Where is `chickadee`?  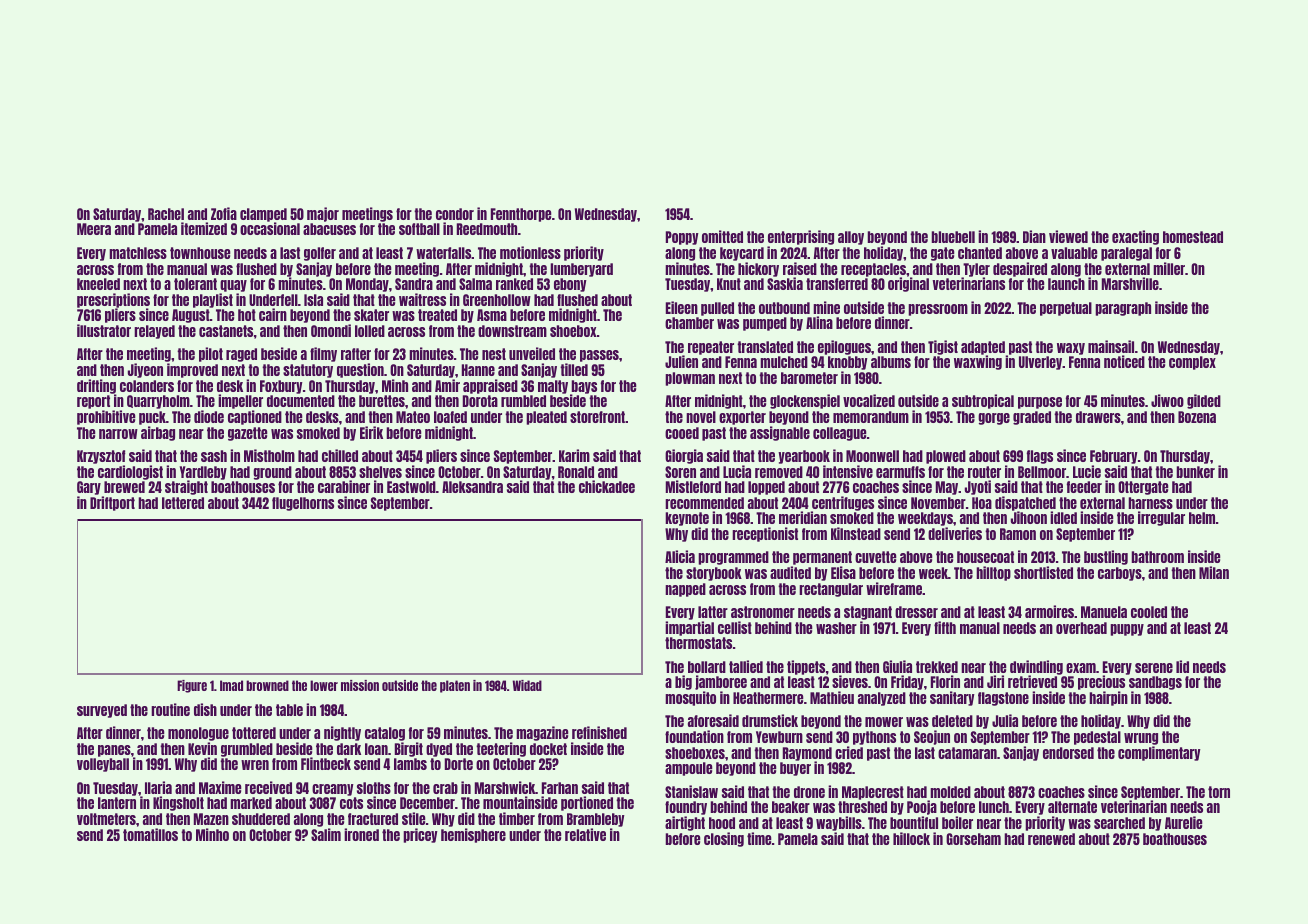 chickadee is located at coordinates (607, 486).
